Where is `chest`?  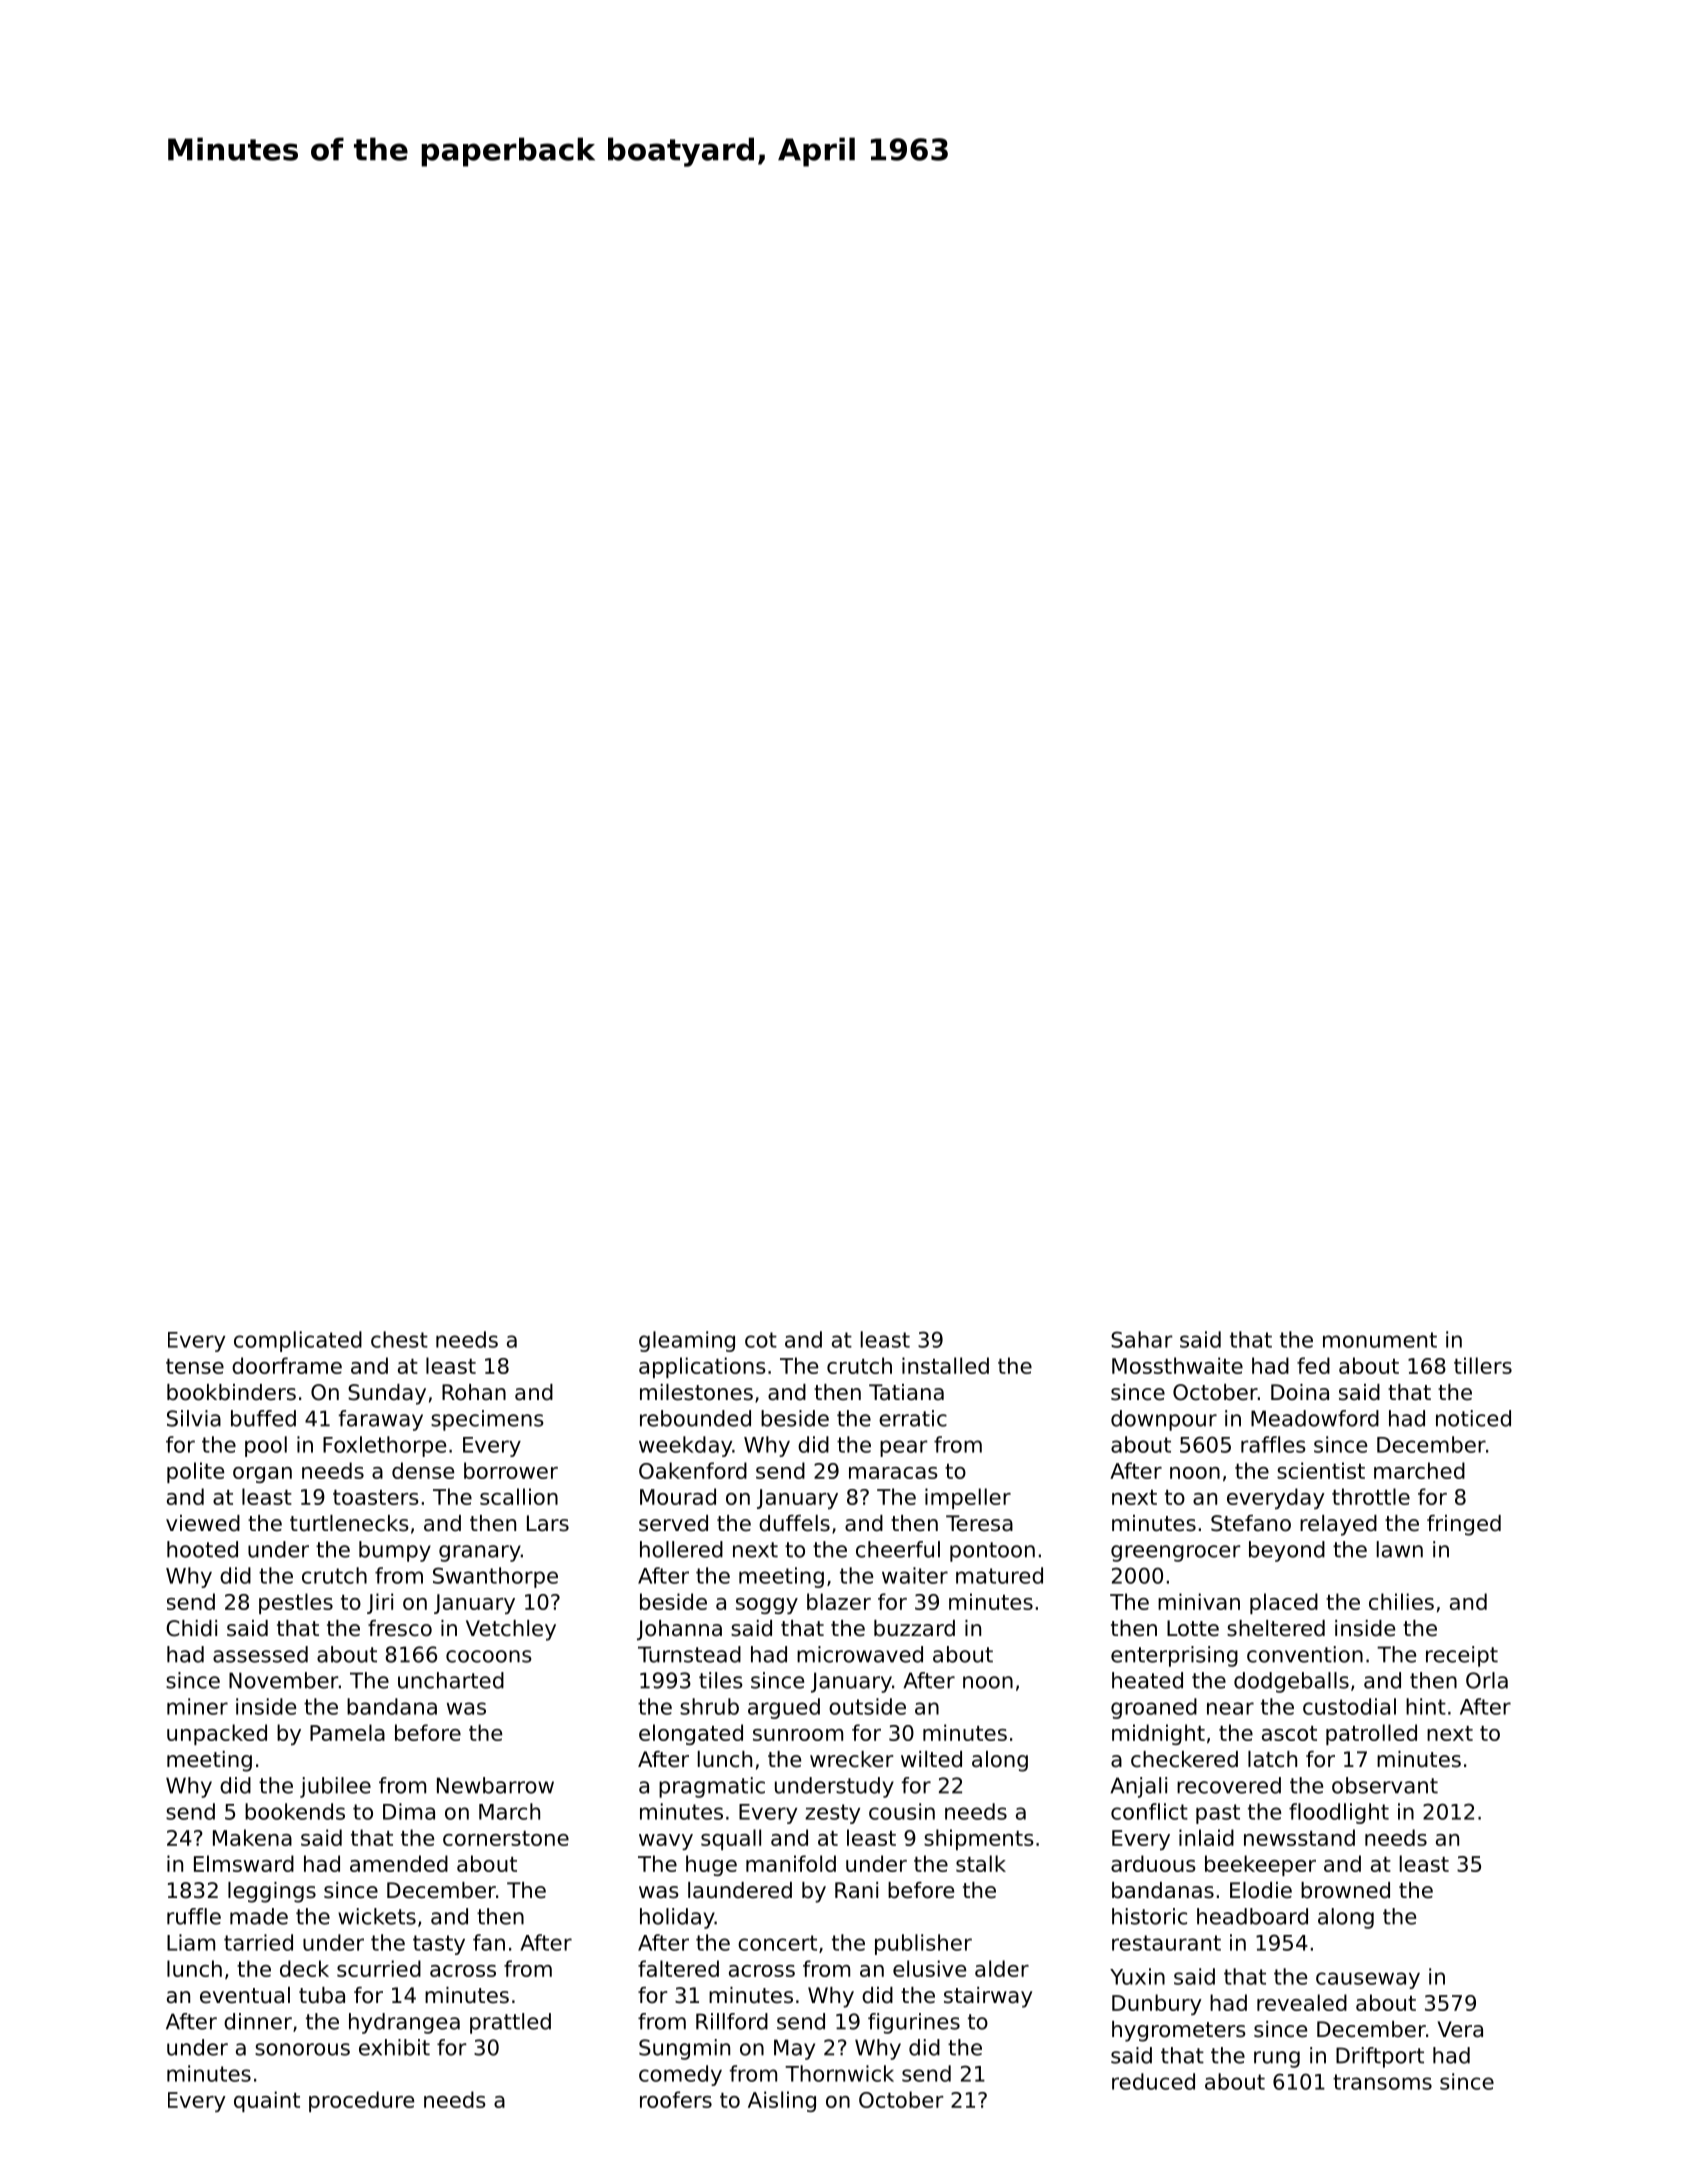
chest is located at coordinates (399, 1339).
